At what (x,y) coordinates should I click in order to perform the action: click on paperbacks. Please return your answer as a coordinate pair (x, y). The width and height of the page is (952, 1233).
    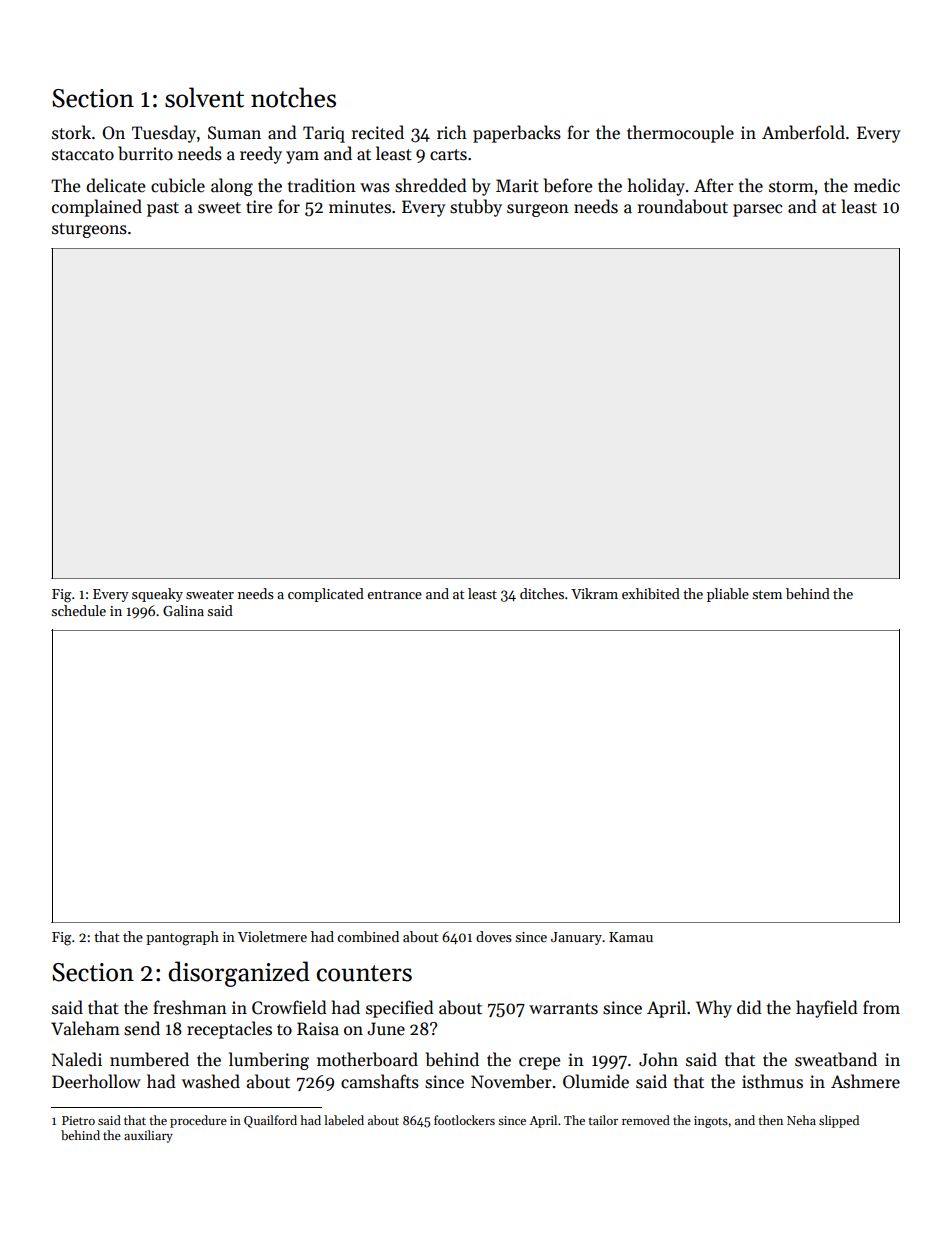
    Looking at the image, I should click on (517, 134).
